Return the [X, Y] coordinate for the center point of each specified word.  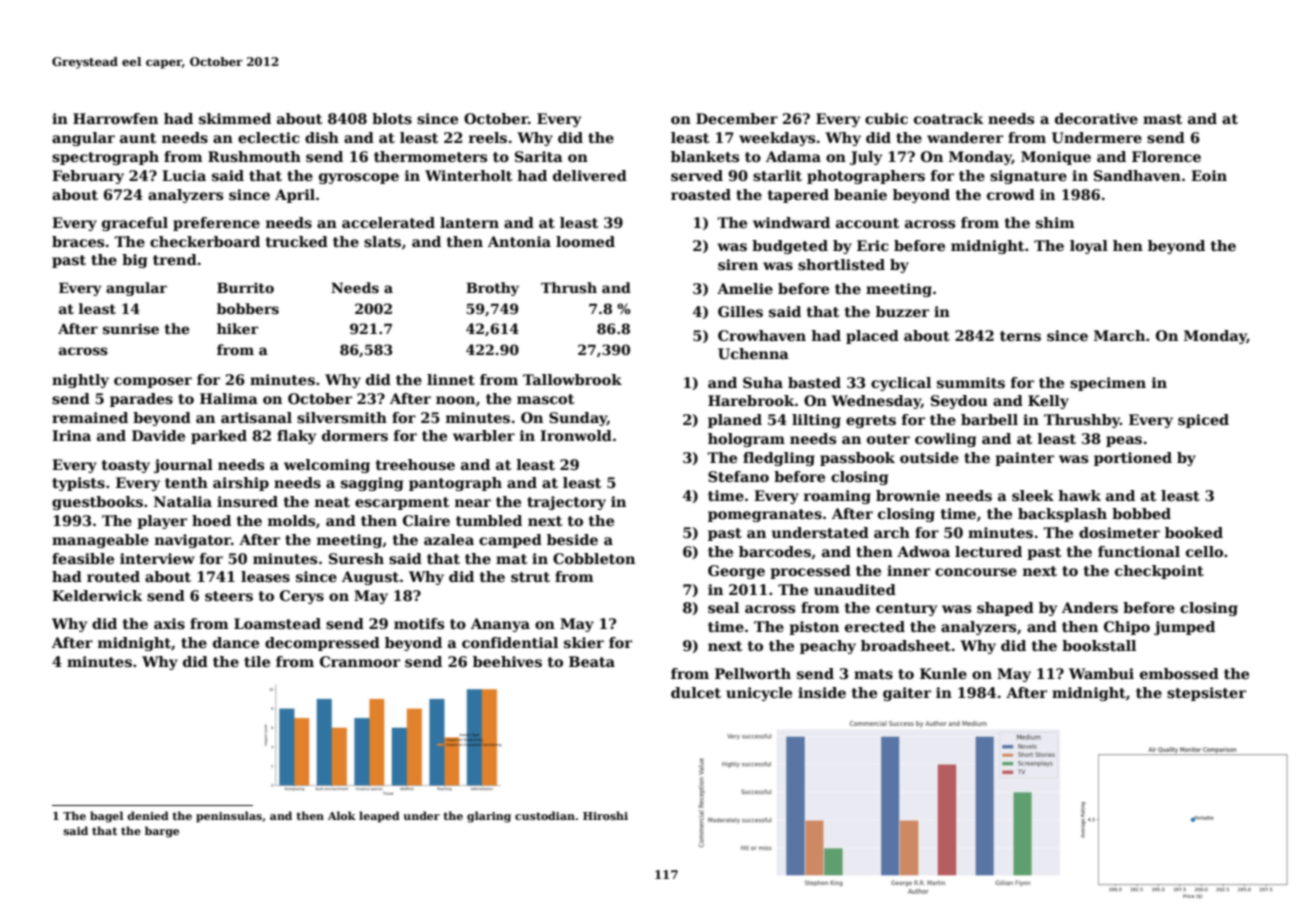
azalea [449, 539]
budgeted [790, 247]
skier [584, 642]
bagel [106, 817]
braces [78, 241]
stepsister [1206, 694]
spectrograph [105, 158]
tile [257, 661]
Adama [793, 156]
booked [1194, 532]
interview [157, 558]
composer [153, 382]
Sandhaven [1137, 175]
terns [1020, 336]
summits [971, 382]
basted [814, 382]
